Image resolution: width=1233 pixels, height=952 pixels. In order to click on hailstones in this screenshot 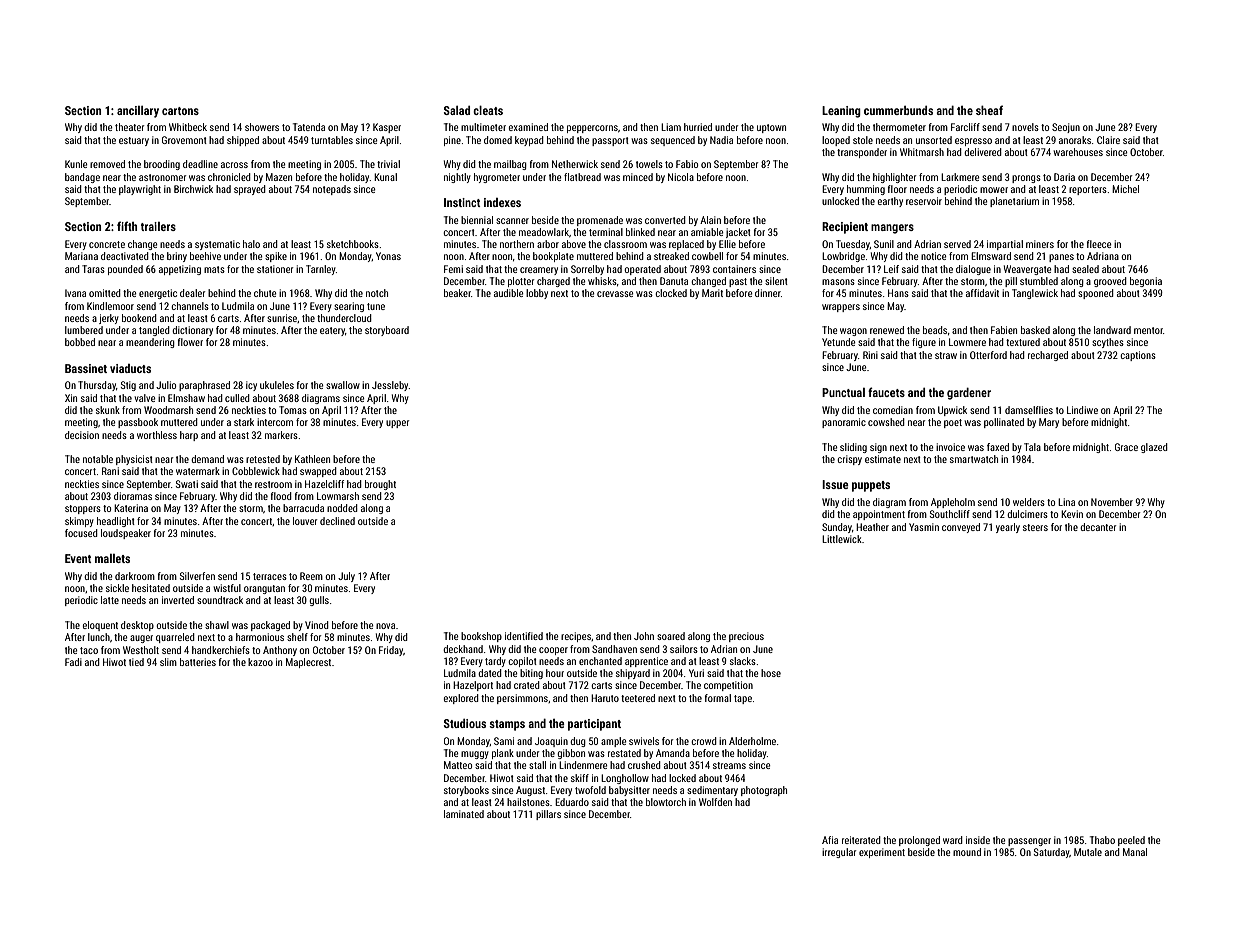, I will do `click(528, 802)`.
